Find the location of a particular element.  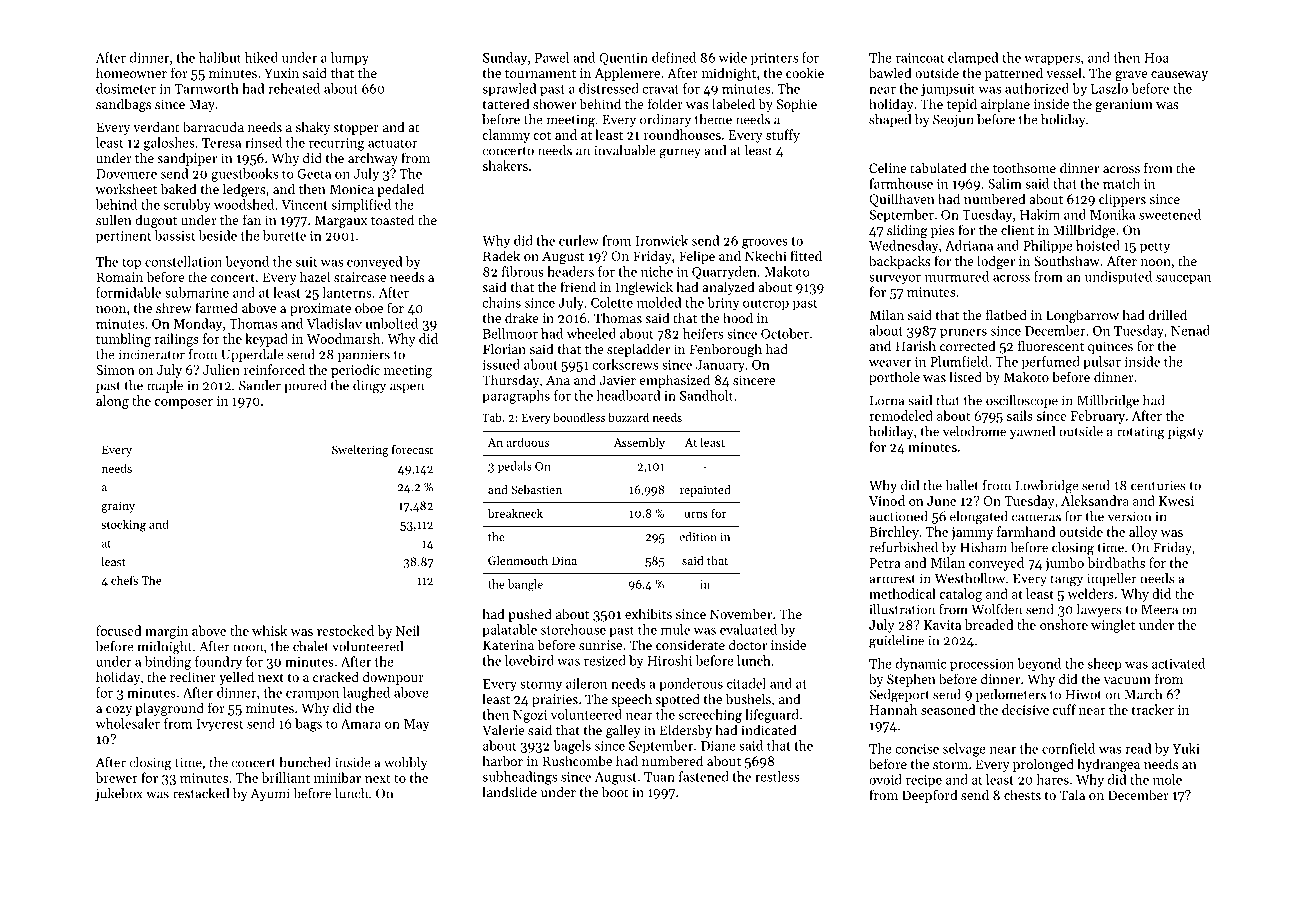

fastened is located at coordinates (704, 776).
